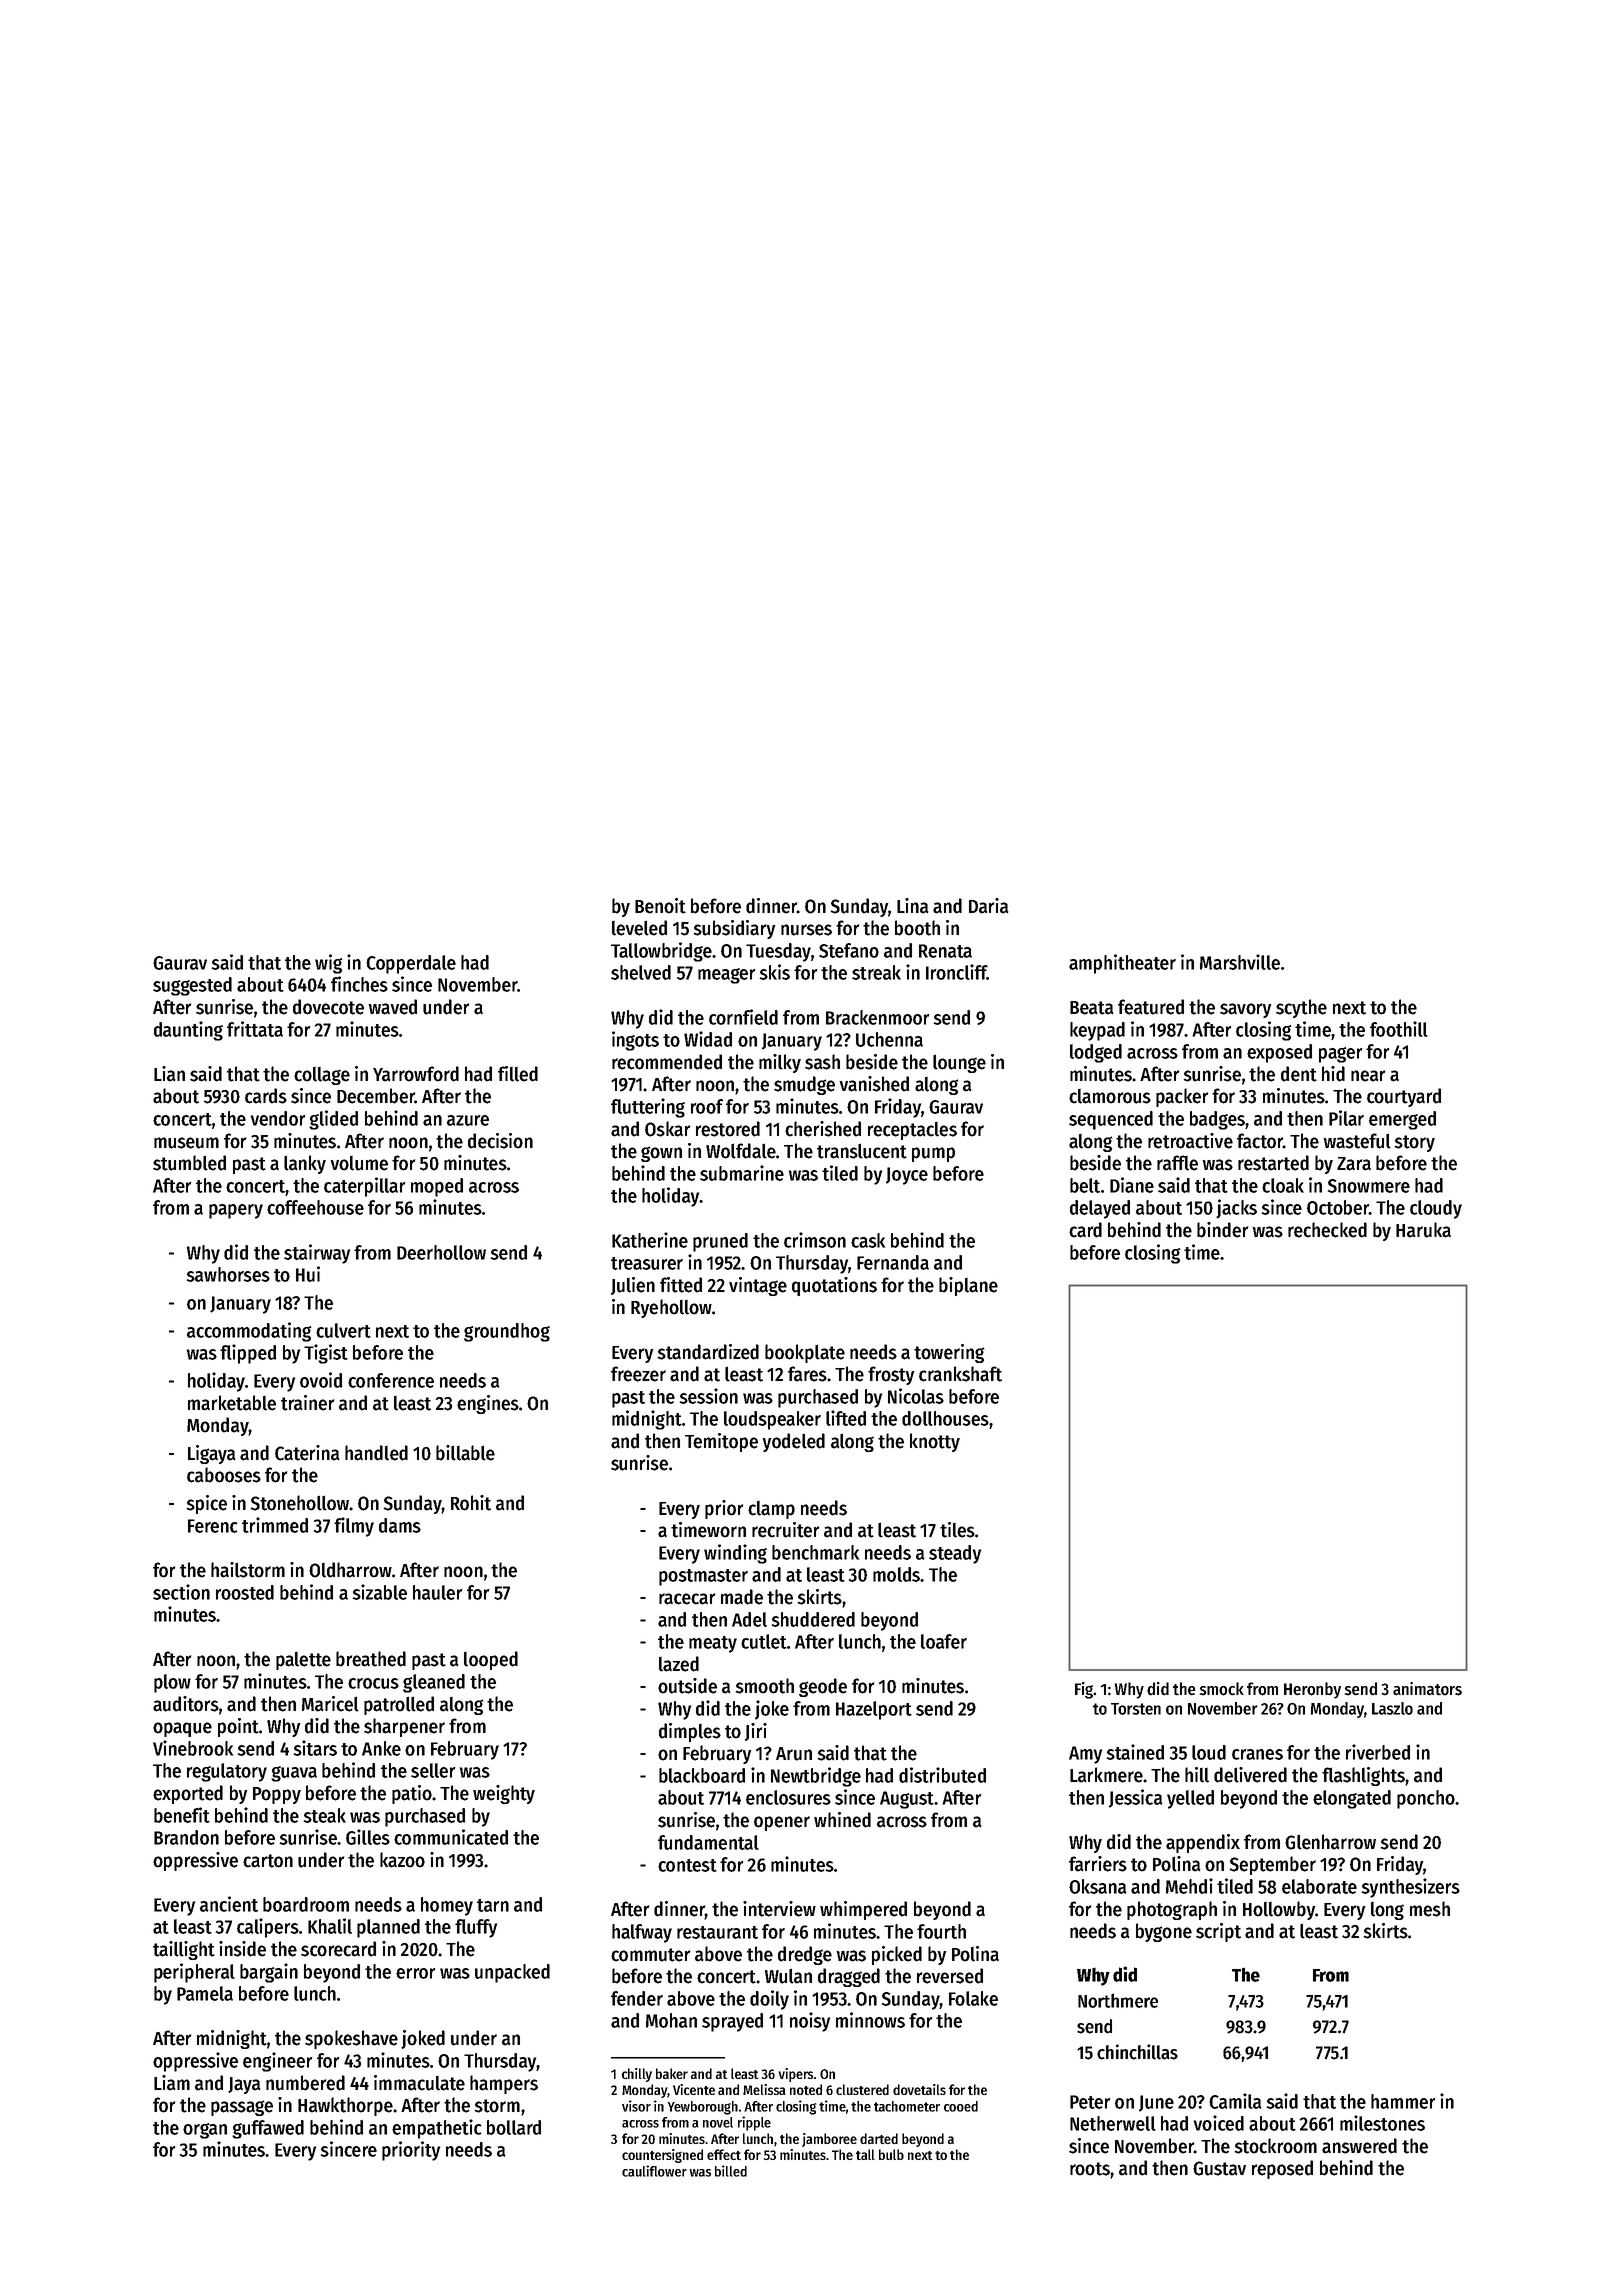  Describe the element at coordinates (637, 1998) in the screenshot. I see `fender` at that location.
